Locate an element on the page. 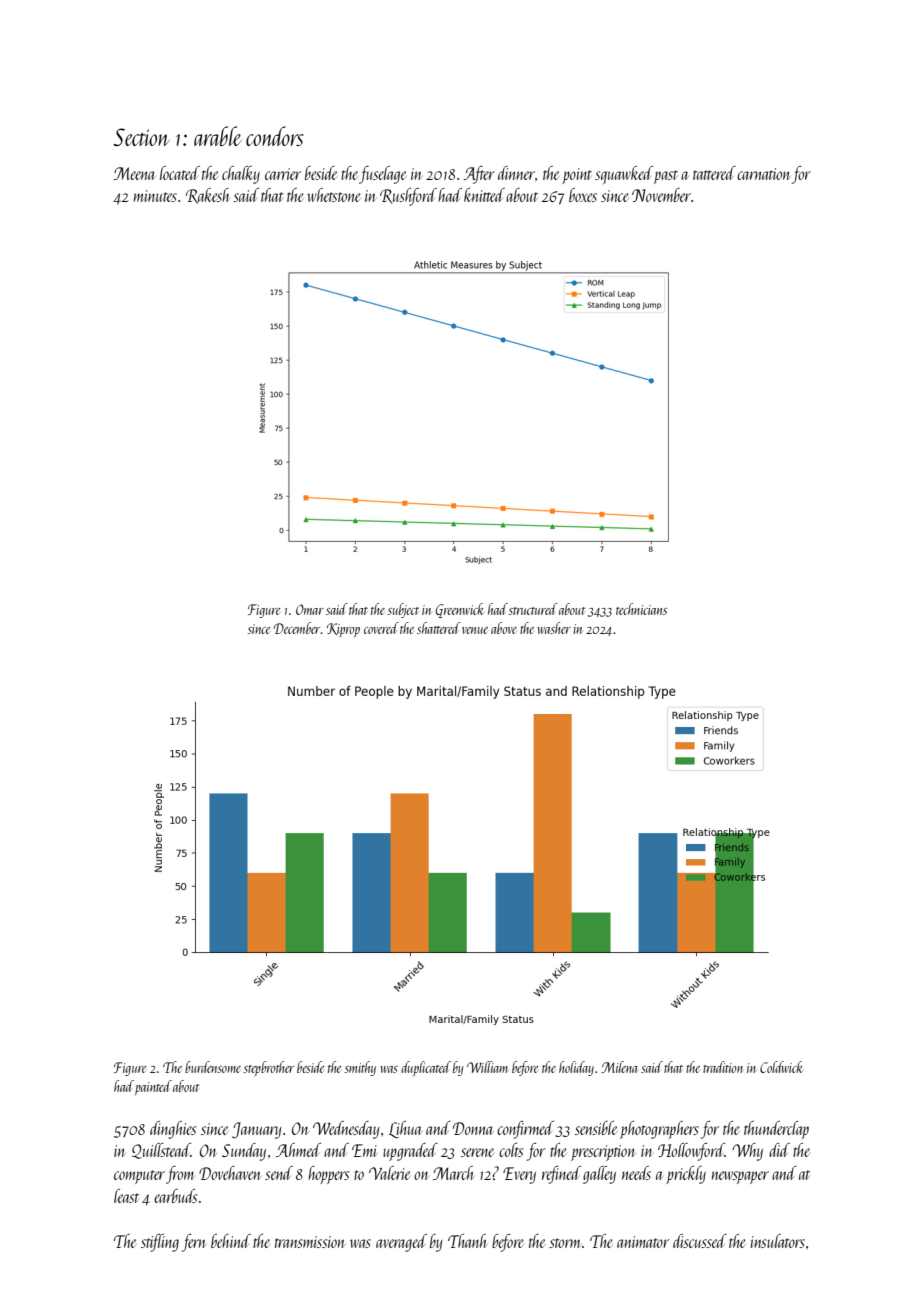 The width and height of the document is (924, 1308). fuselage is located at coordinates (382, 175).
